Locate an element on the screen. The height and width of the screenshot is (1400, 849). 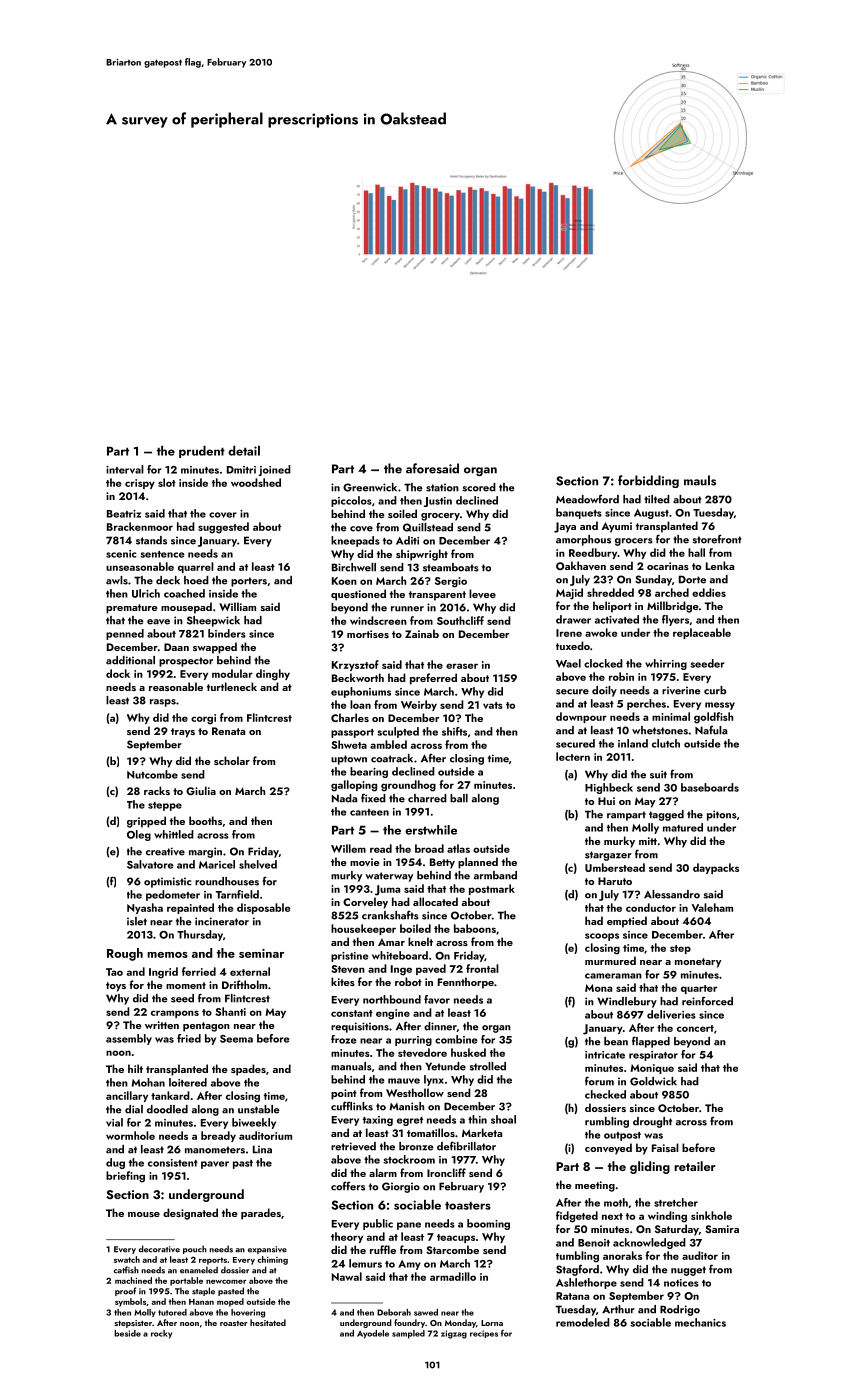
eraser is located at coordinates (462, 666).
